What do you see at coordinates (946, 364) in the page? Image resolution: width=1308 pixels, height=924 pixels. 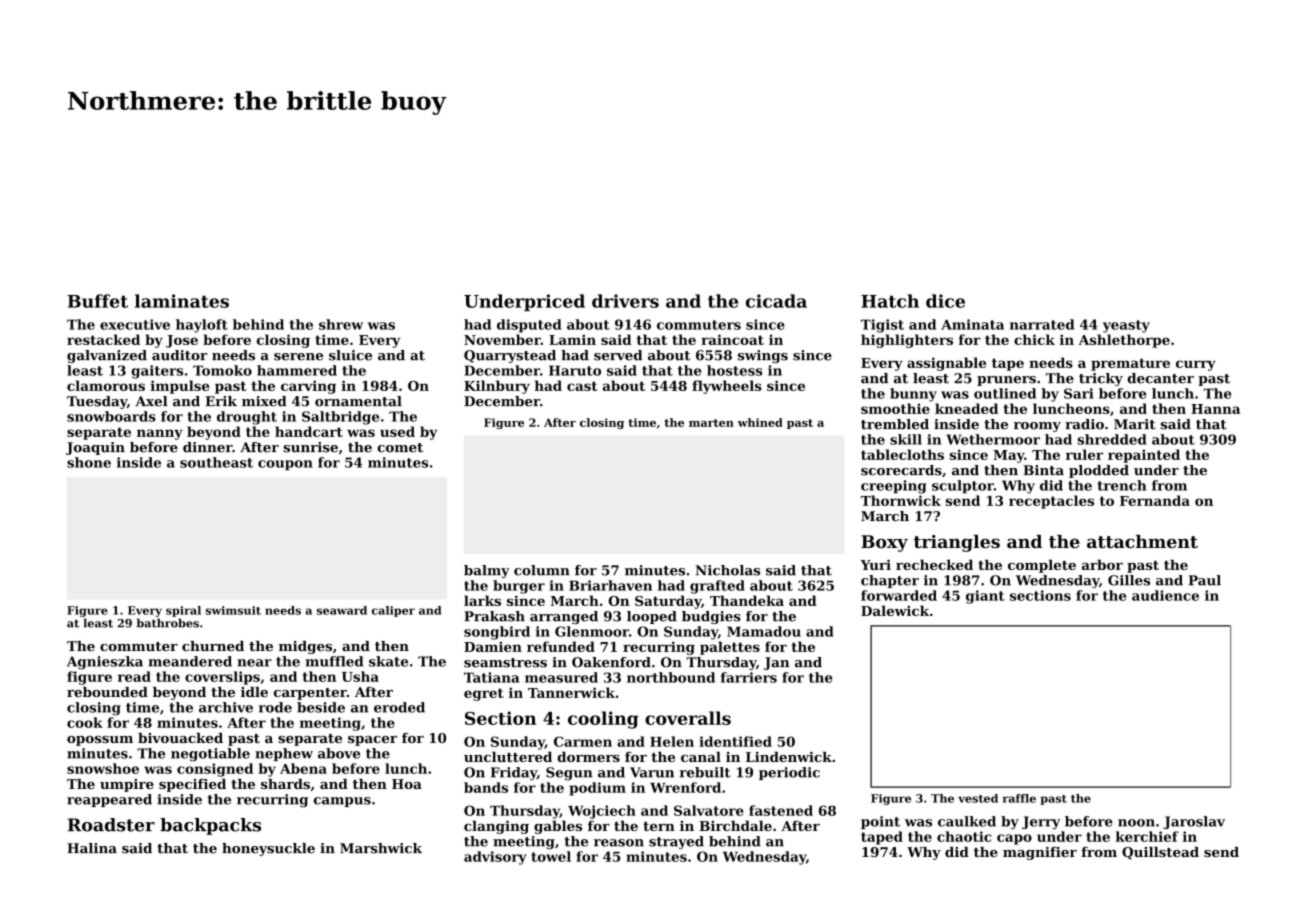 I see `assignable` at bounding box center [946, 364].
